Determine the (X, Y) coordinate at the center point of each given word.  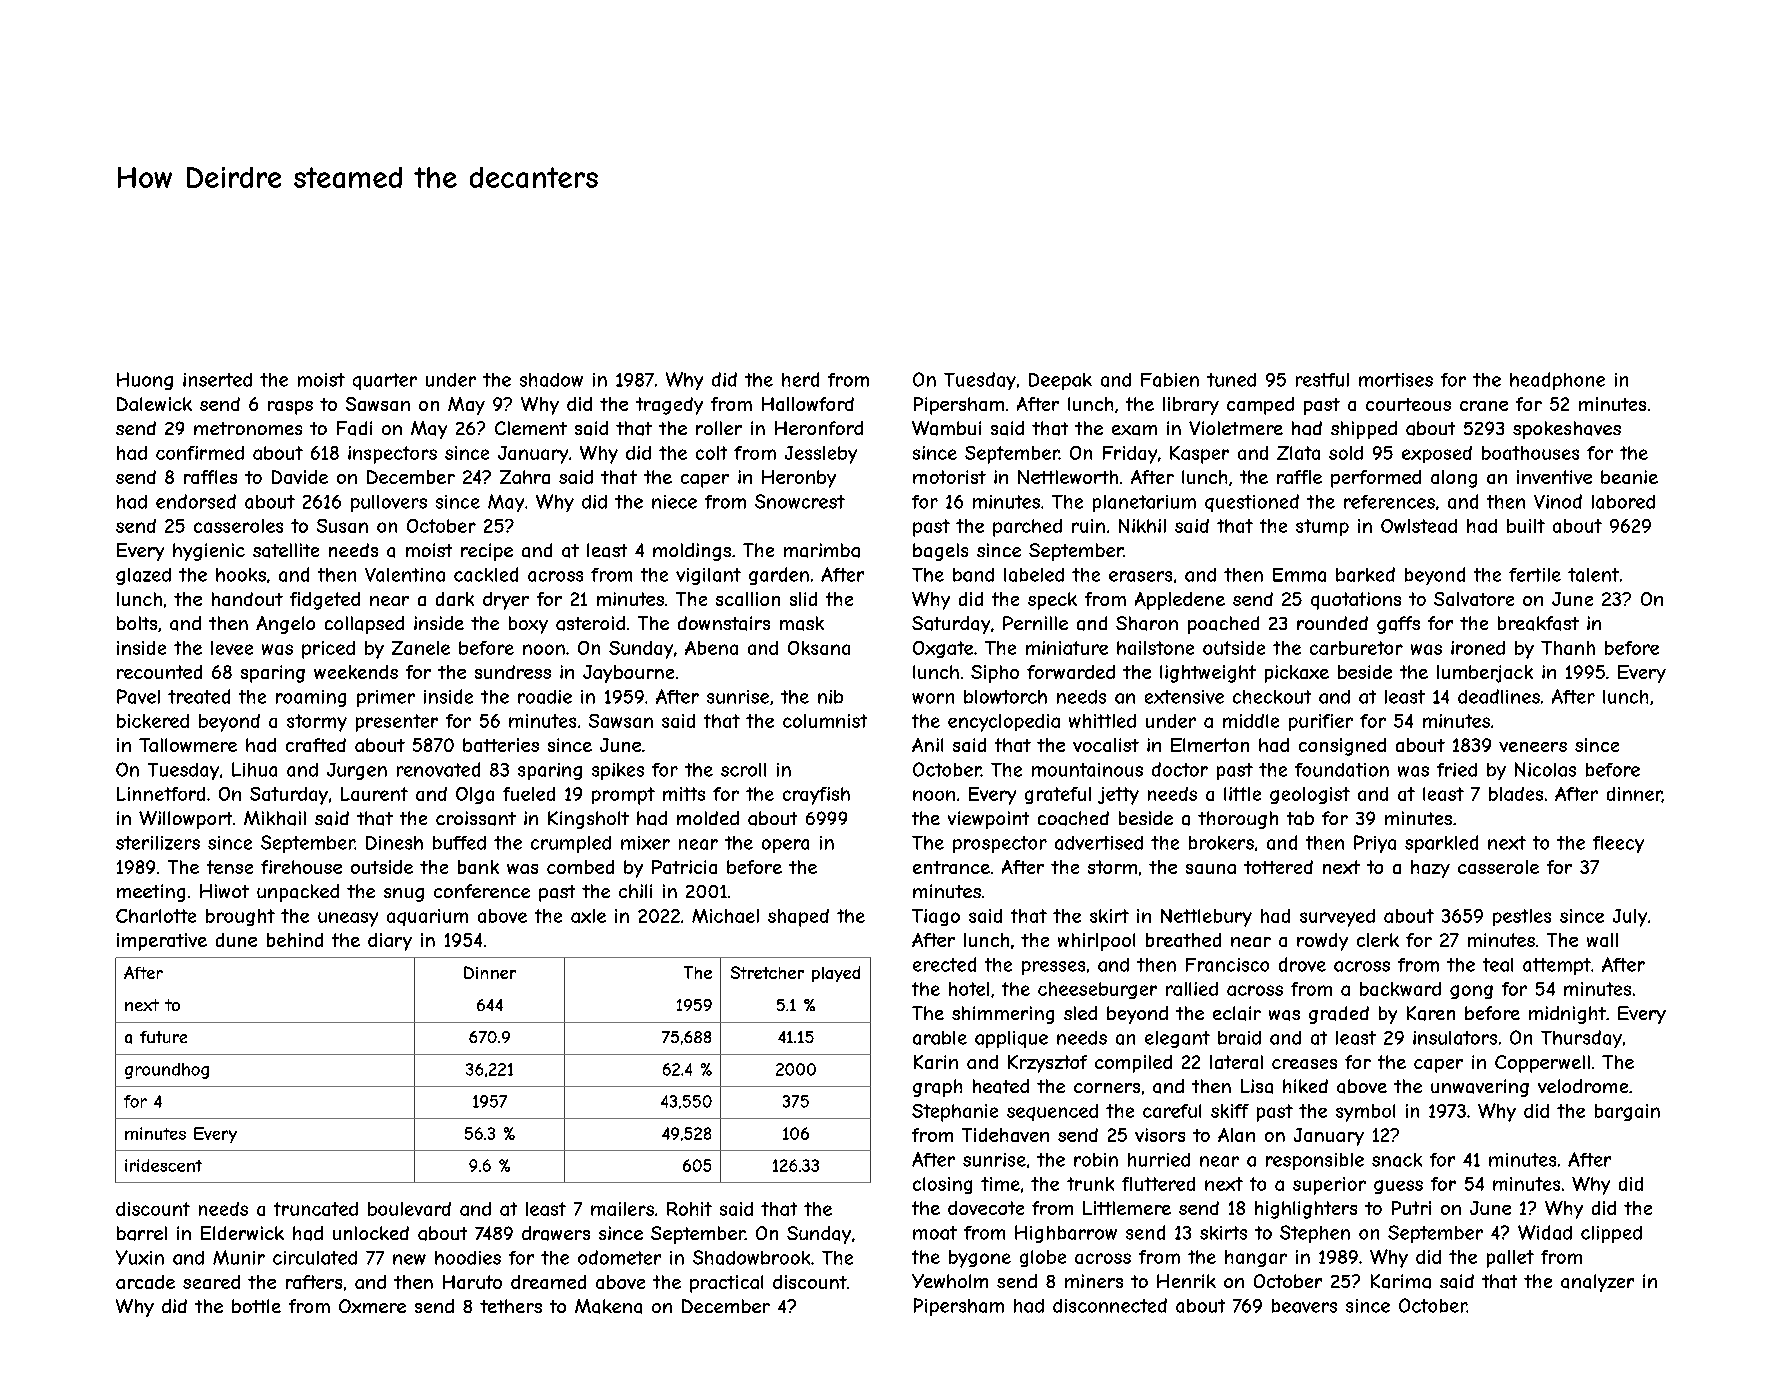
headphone (1557, 381)
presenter (397, 723)
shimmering (1003, 1015)
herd (800, 379)
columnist (825, 721)
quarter (385, 381)
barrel (142, 1233)
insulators (1455, 1038)
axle (588, 916)
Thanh (1568, 648)
